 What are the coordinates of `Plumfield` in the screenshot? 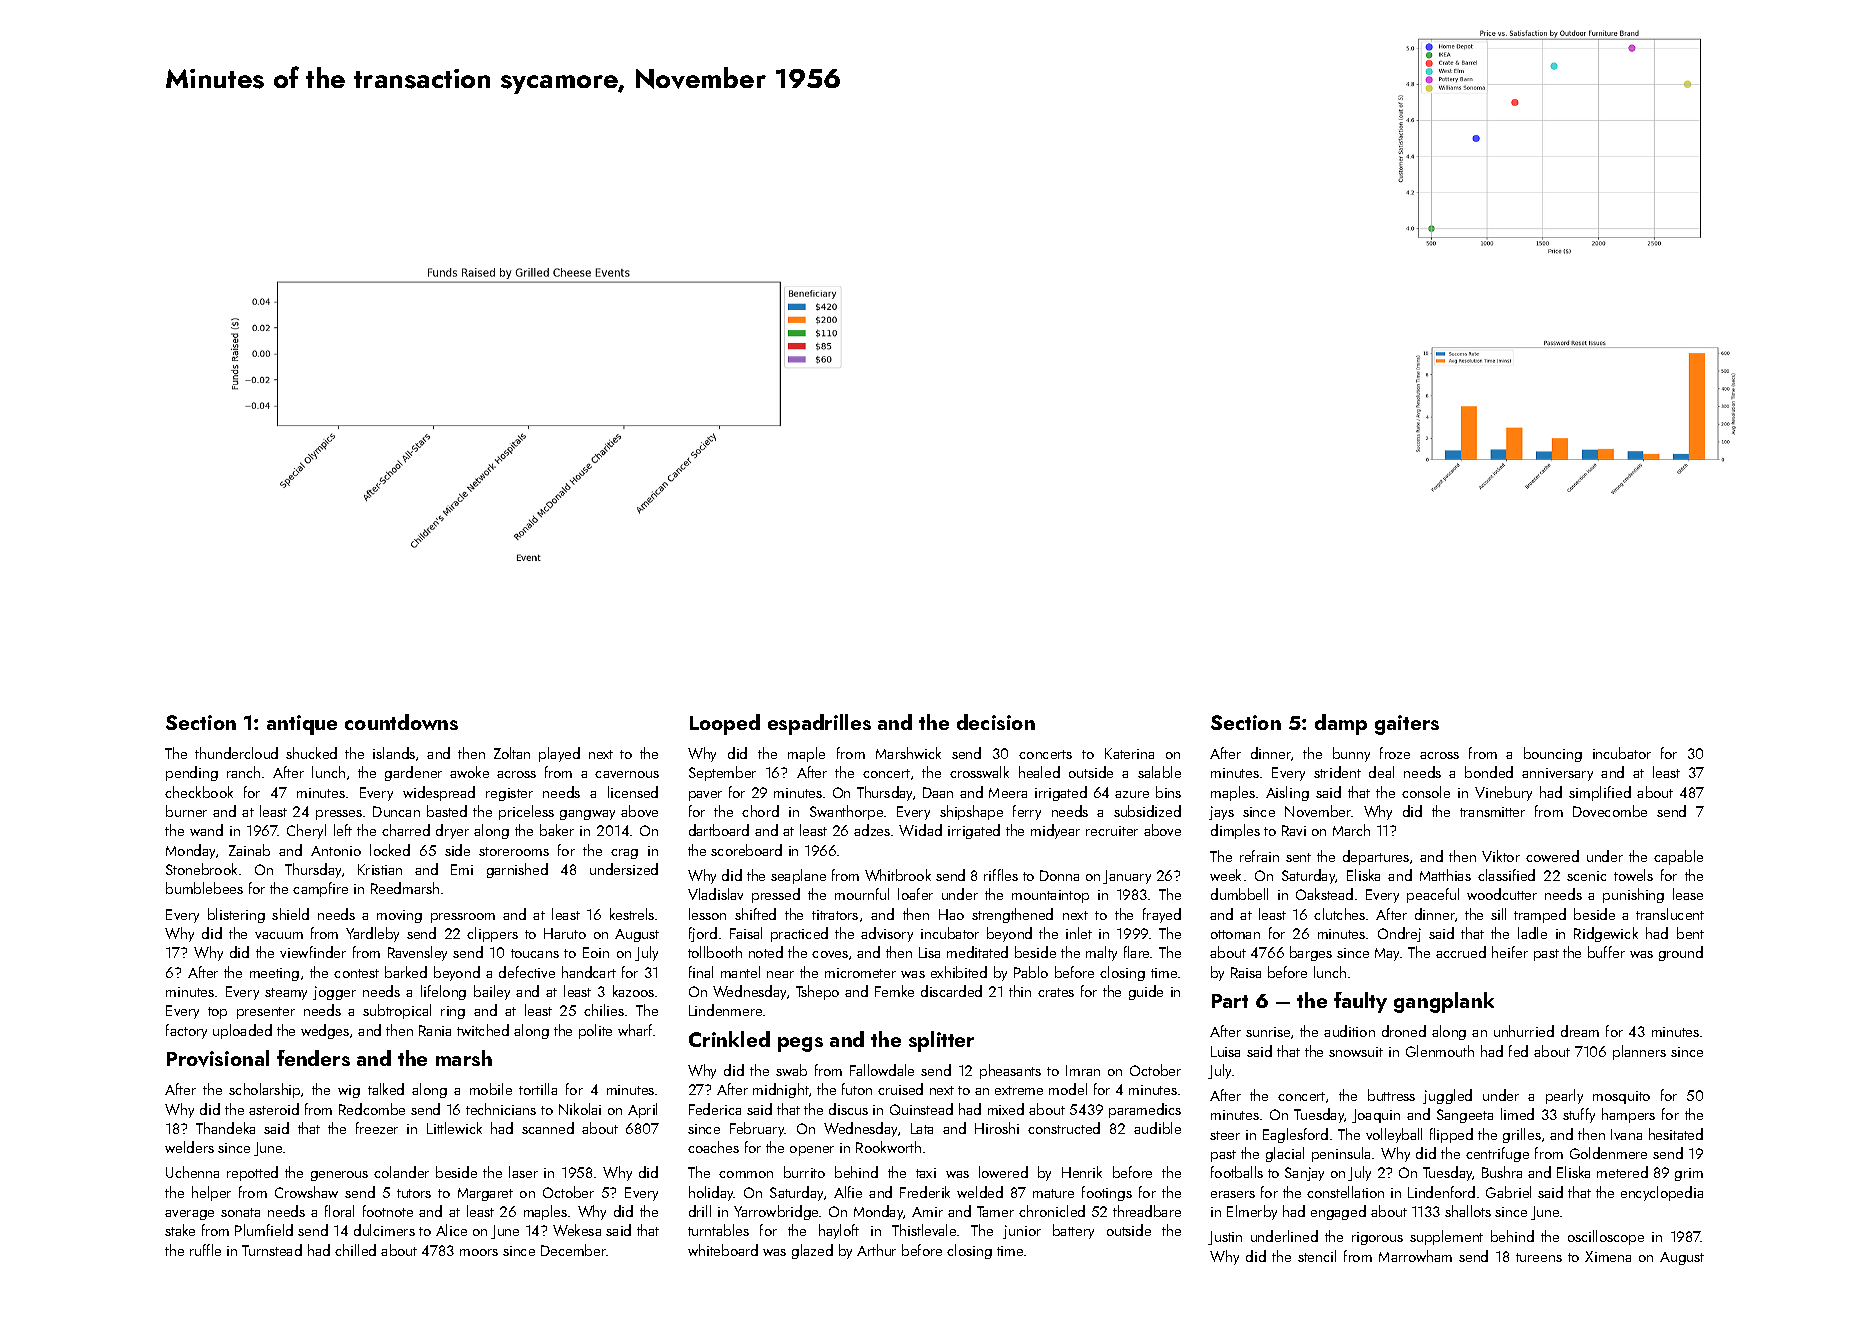 It's located at (264, 1230).
